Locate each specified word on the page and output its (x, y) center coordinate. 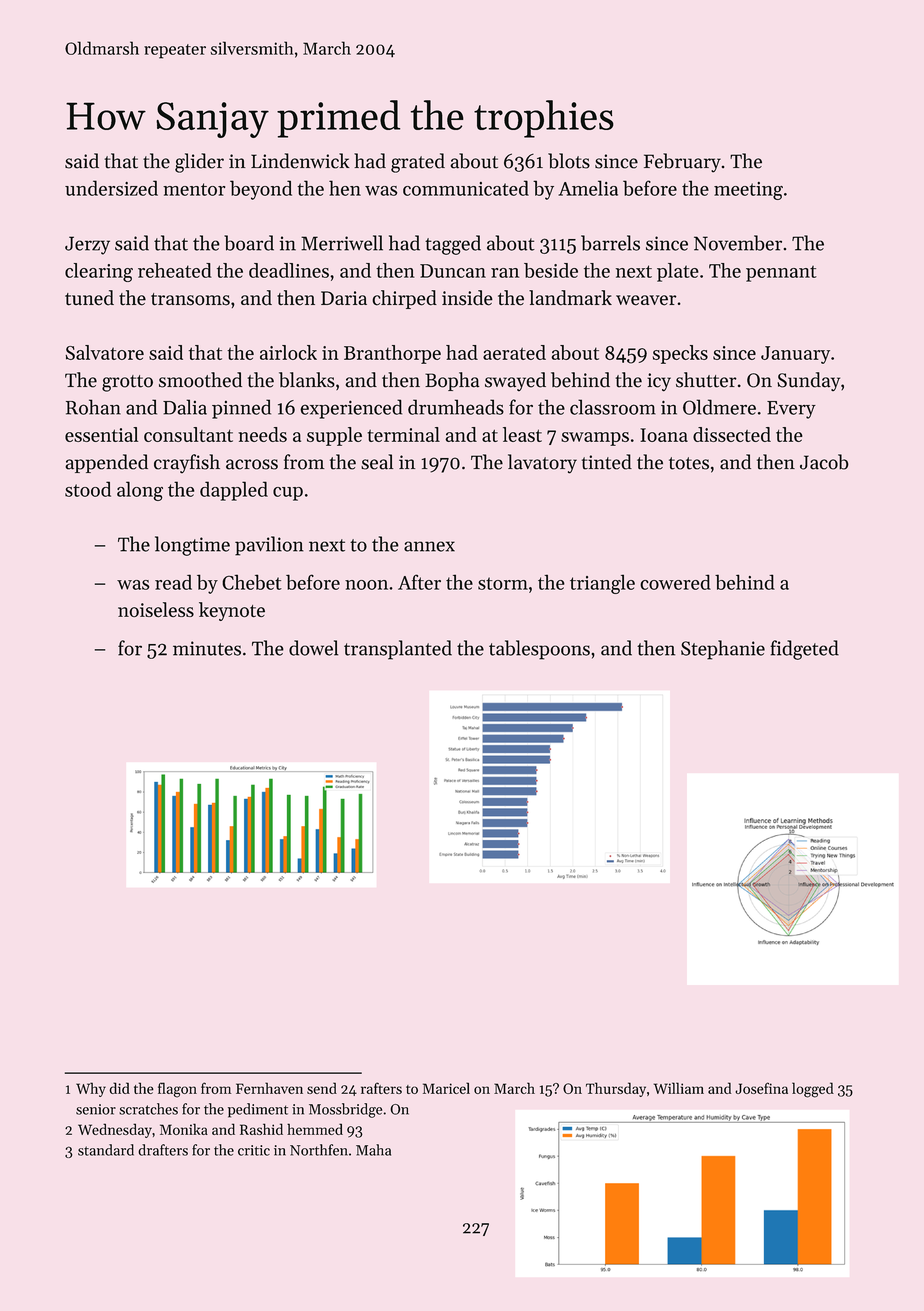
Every (791, 410)
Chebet (252, 582)
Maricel (446, 1088)
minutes (207, 648)
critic (254, 1150)
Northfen (319, 1150)
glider (199, 163)
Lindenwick (300, 161)
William (679, 1088)
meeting (748, 191)
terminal (403, 434)
